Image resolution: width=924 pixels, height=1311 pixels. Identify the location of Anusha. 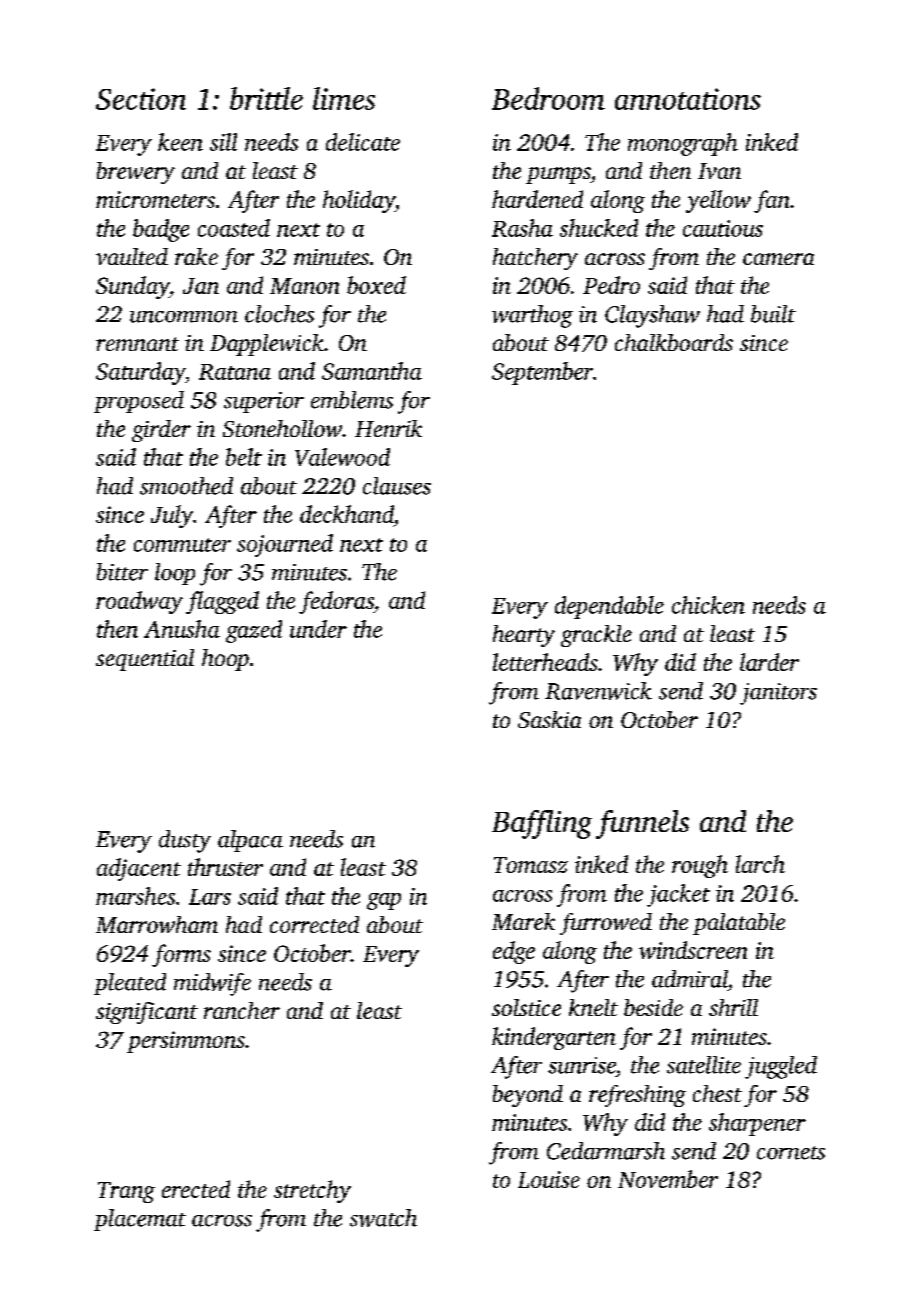
(182, 629).
